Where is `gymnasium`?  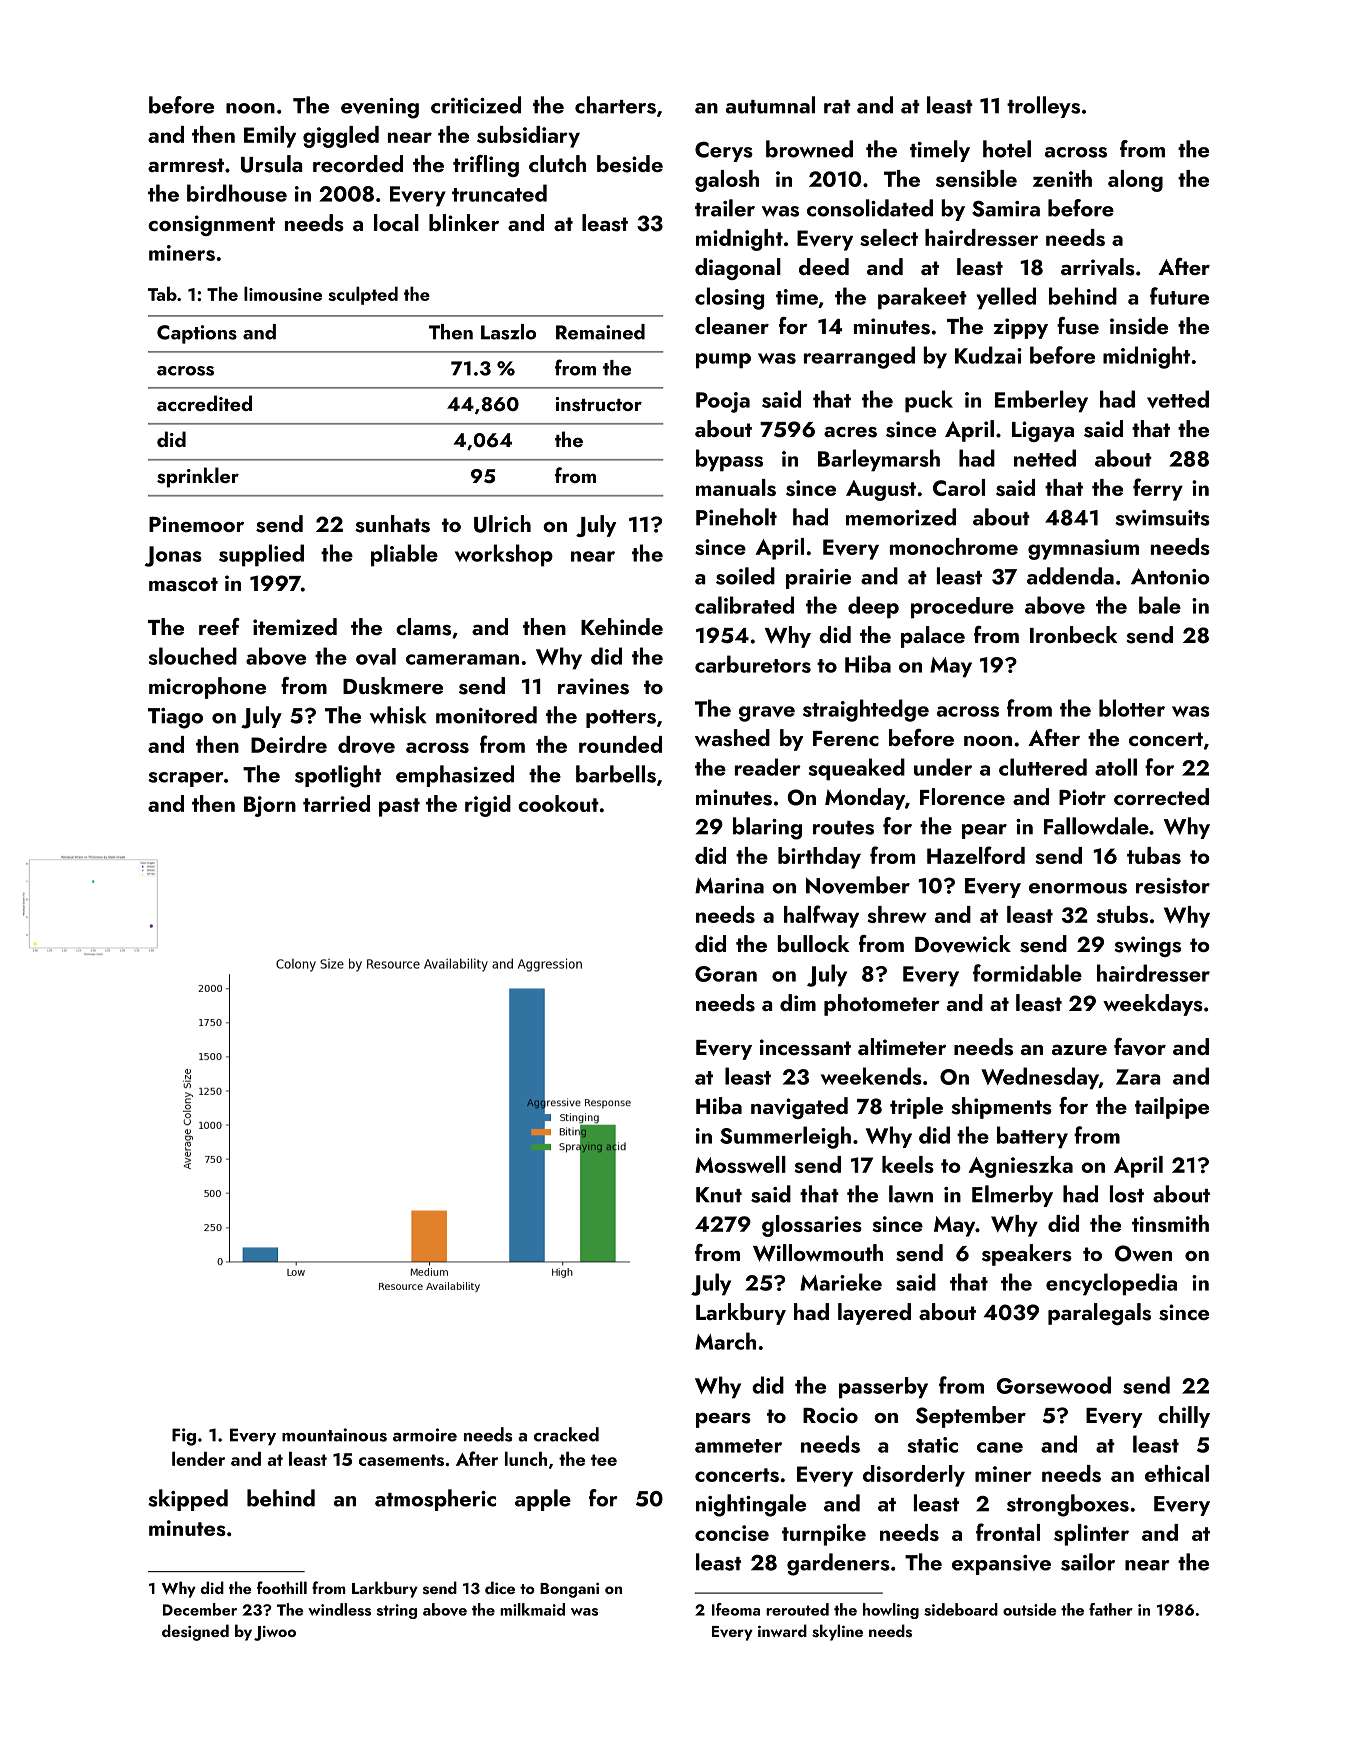
gymnasium is located at coordinates (1083, 549).
